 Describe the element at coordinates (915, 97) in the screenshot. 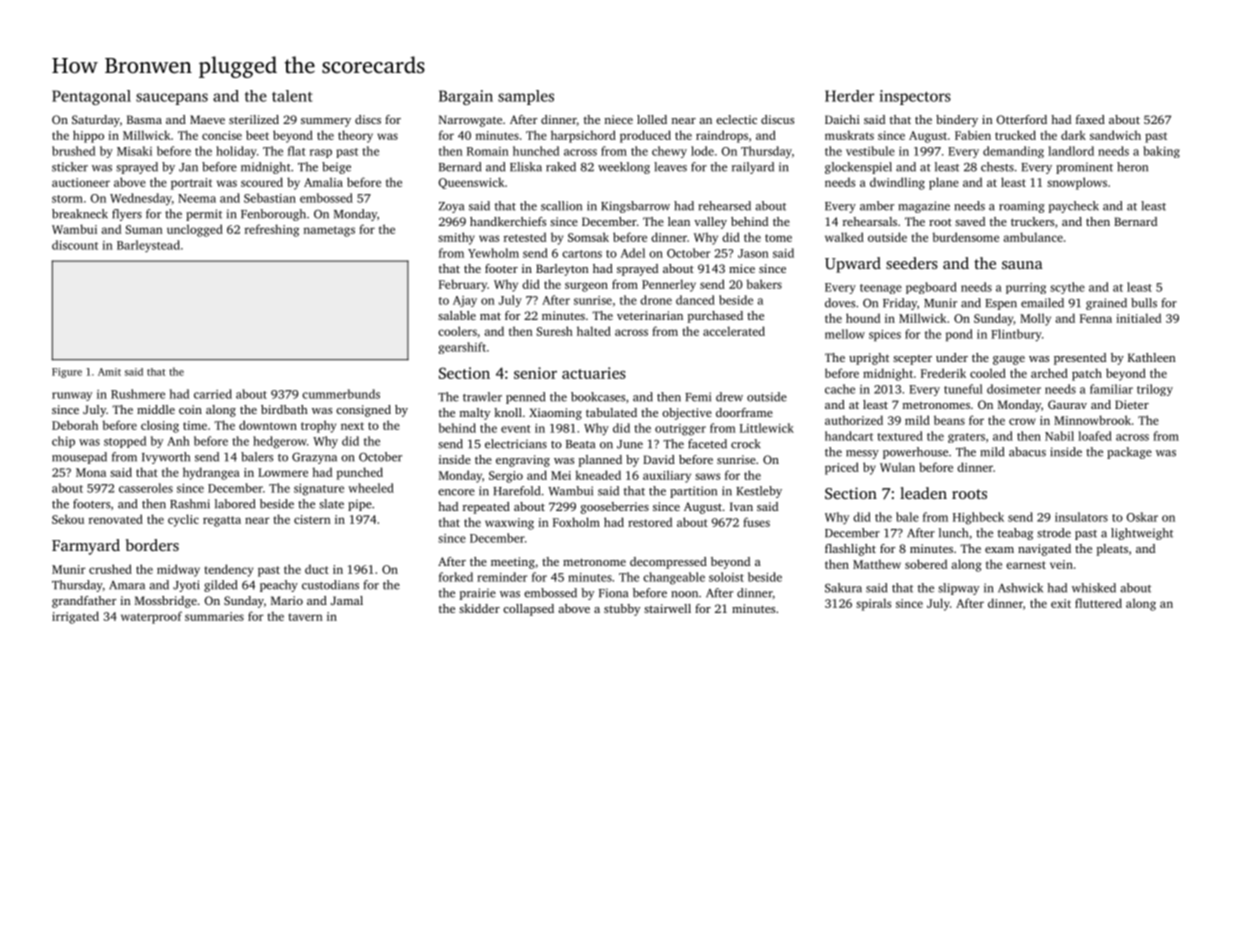

I see `inspectors` at that location.
